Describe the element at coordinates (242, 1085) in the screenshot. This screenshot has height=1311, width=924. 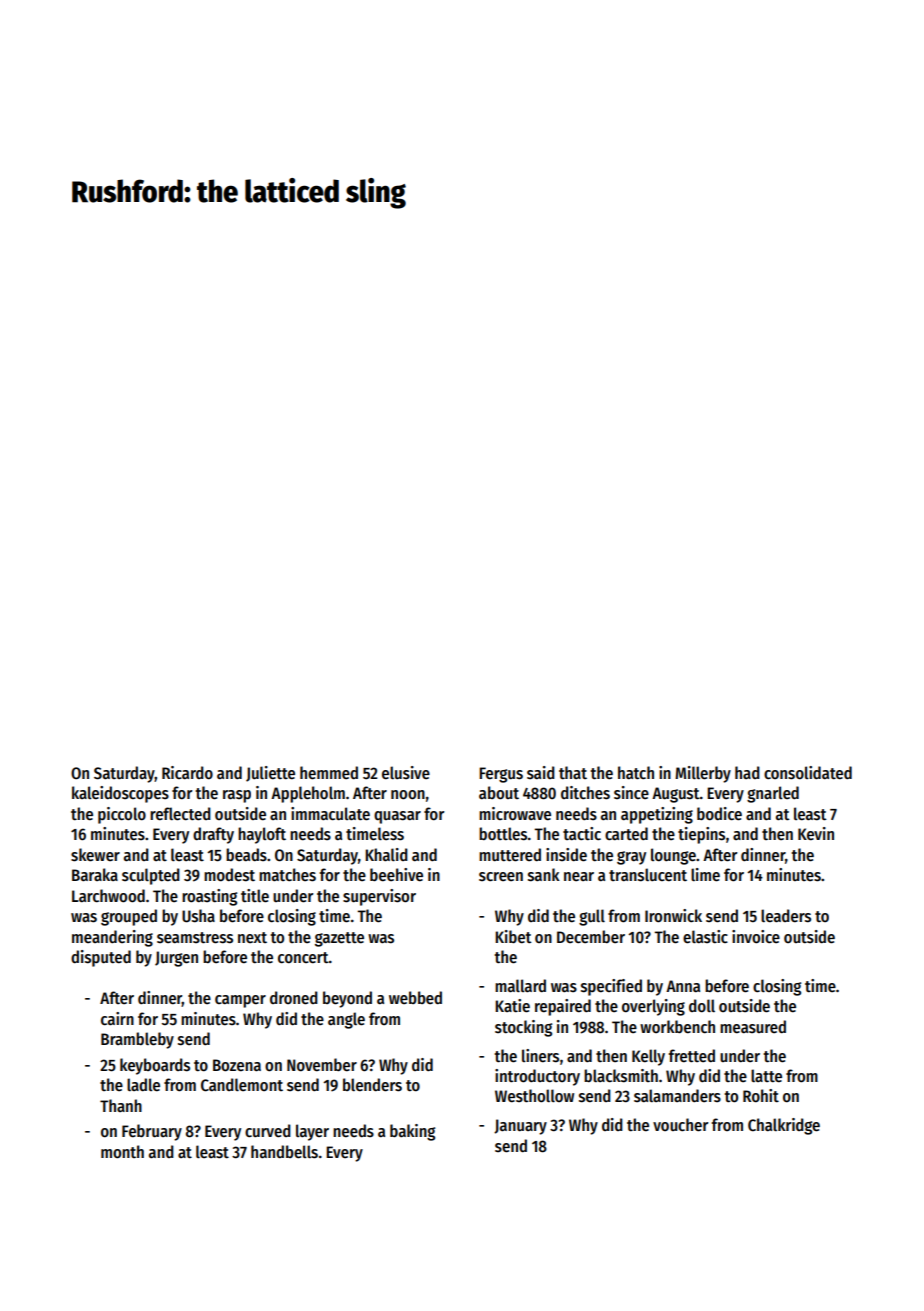
I see `Candlemont` at that location.
